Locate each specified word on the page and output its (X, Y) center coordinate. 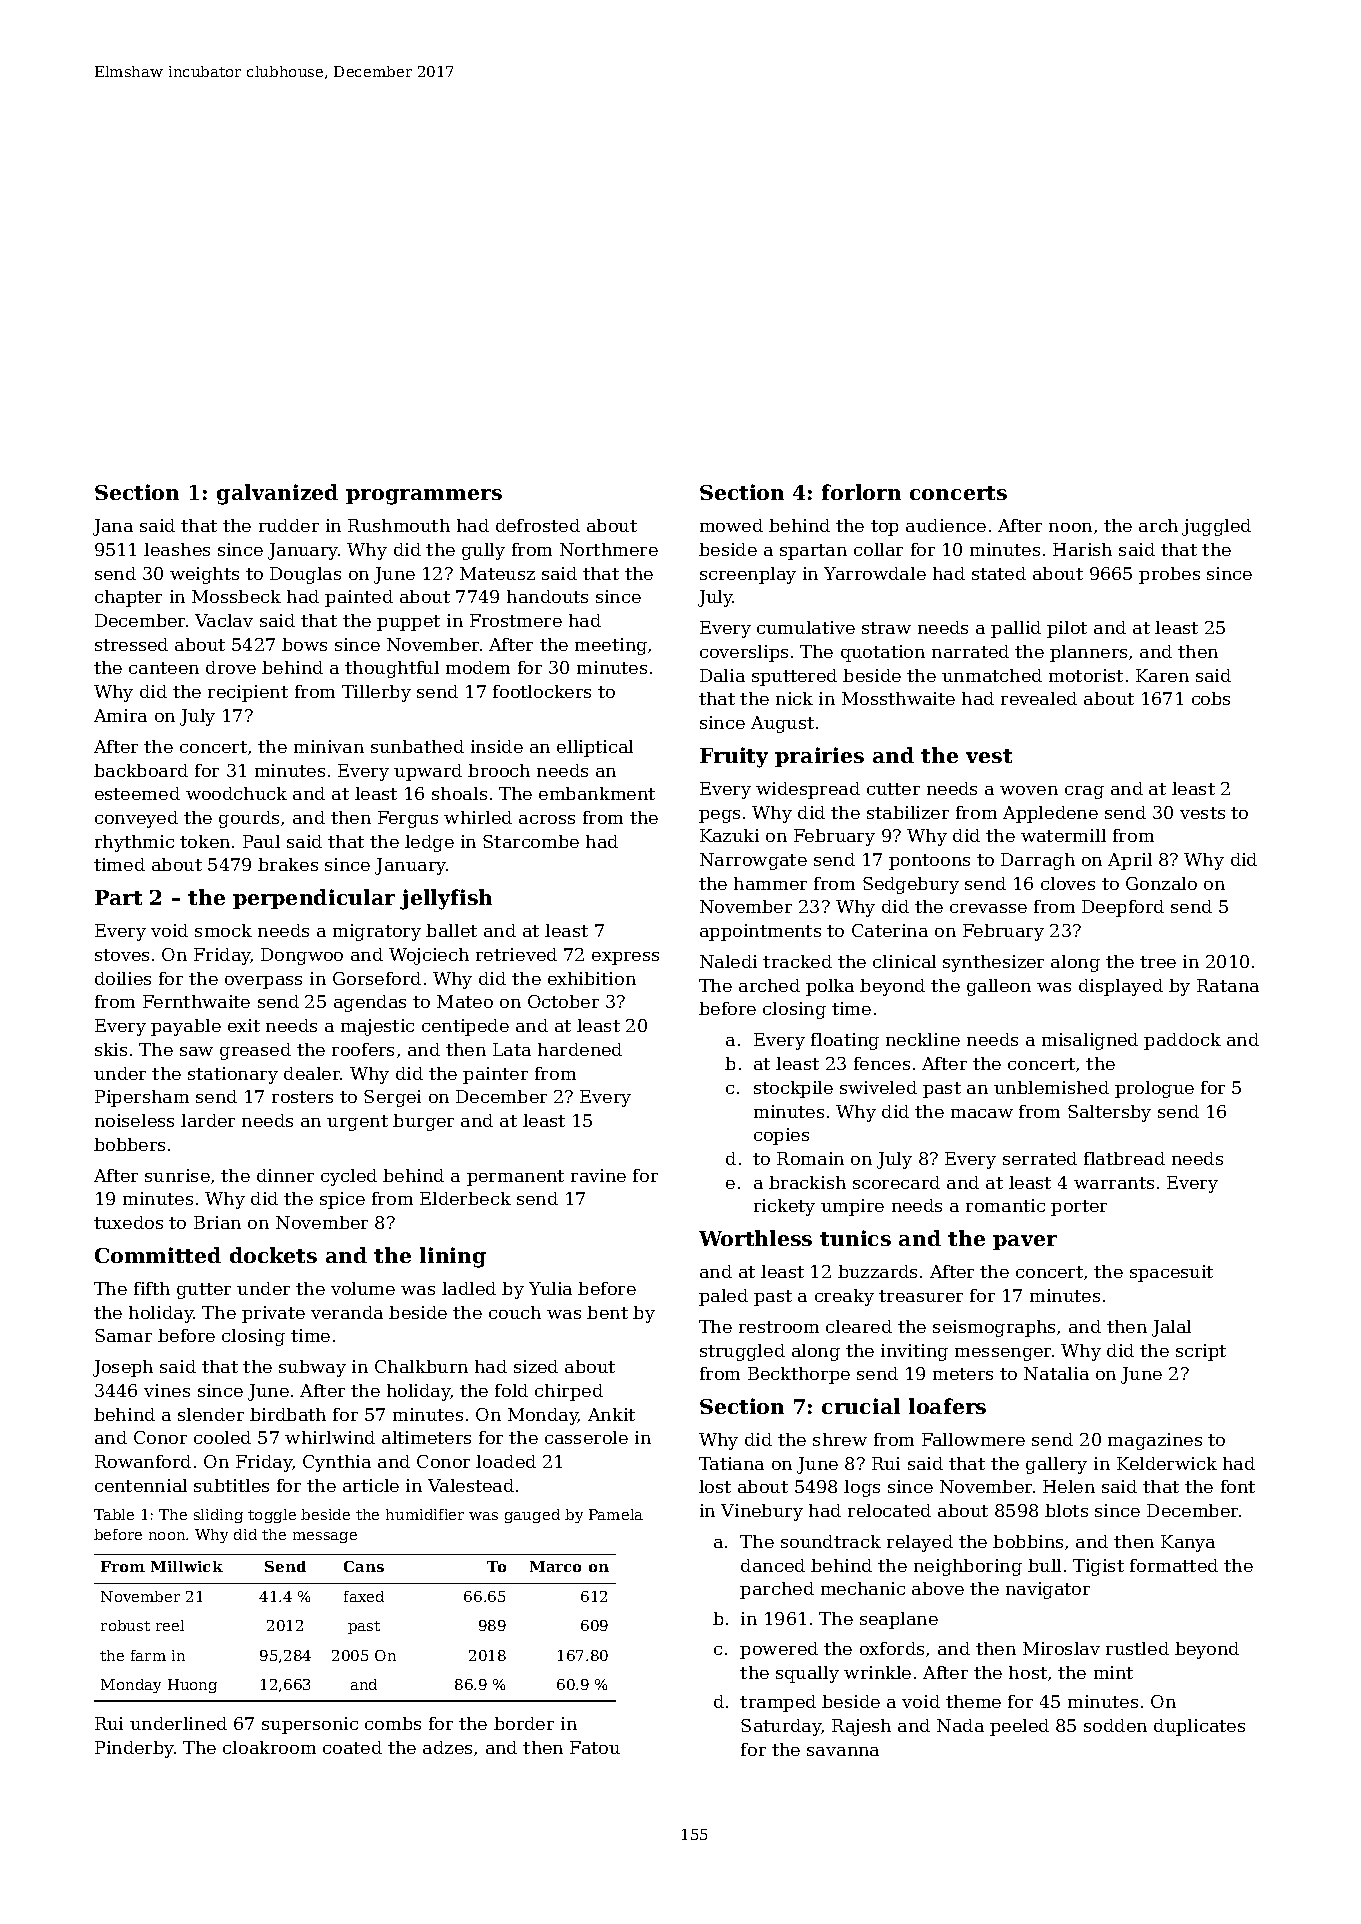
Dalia (722, 675)
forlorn (861, 492)
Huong (192, 1686)
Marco (555, 1566)
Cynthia (337, 1463)
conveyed (136, 819)
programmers (424, 497)
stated (999, 573)
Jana (113, 527)
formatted (1174, 1565)
